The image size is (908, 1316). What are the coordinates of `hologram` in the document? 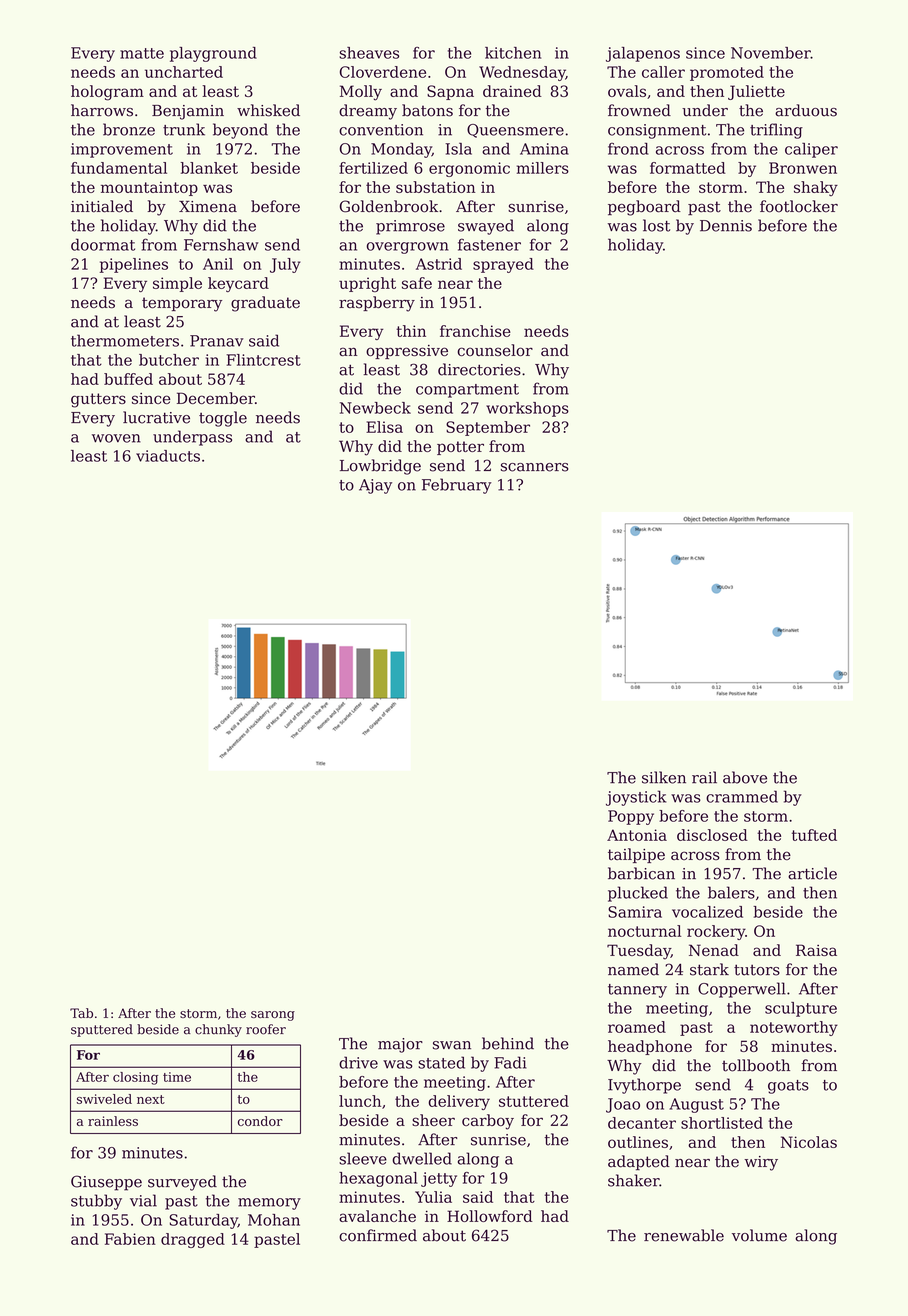 It's located at (107, 93).
